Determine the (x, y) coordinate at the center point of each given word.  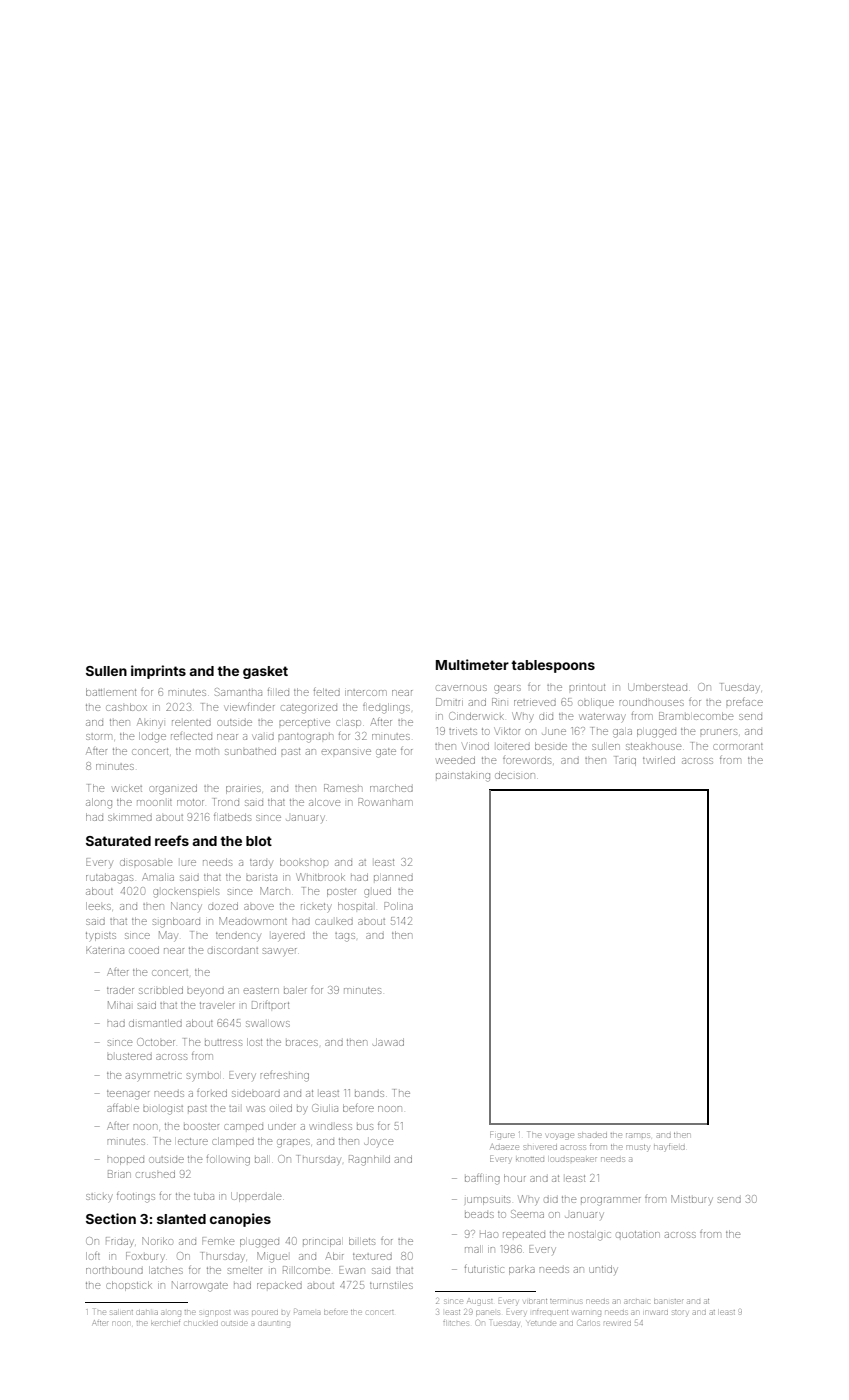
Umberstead (657, 687)
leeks (98, 906)
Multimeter (472, 664)
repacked (279, 1285)
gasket (265, 672)
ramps (638, 1135)
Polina (398, 906)
